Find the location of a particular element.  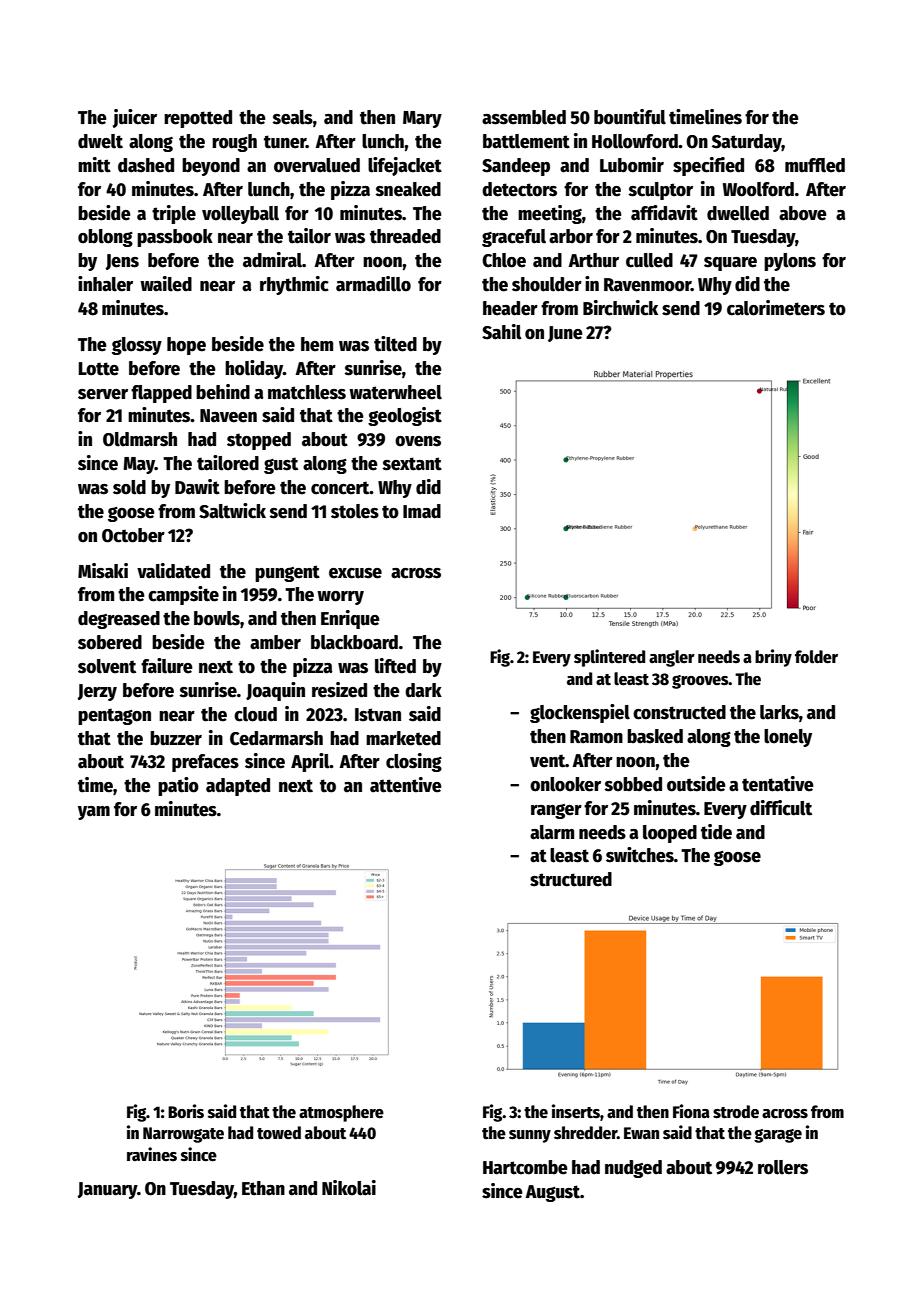

Imad is located at coordinates (422, 511).
